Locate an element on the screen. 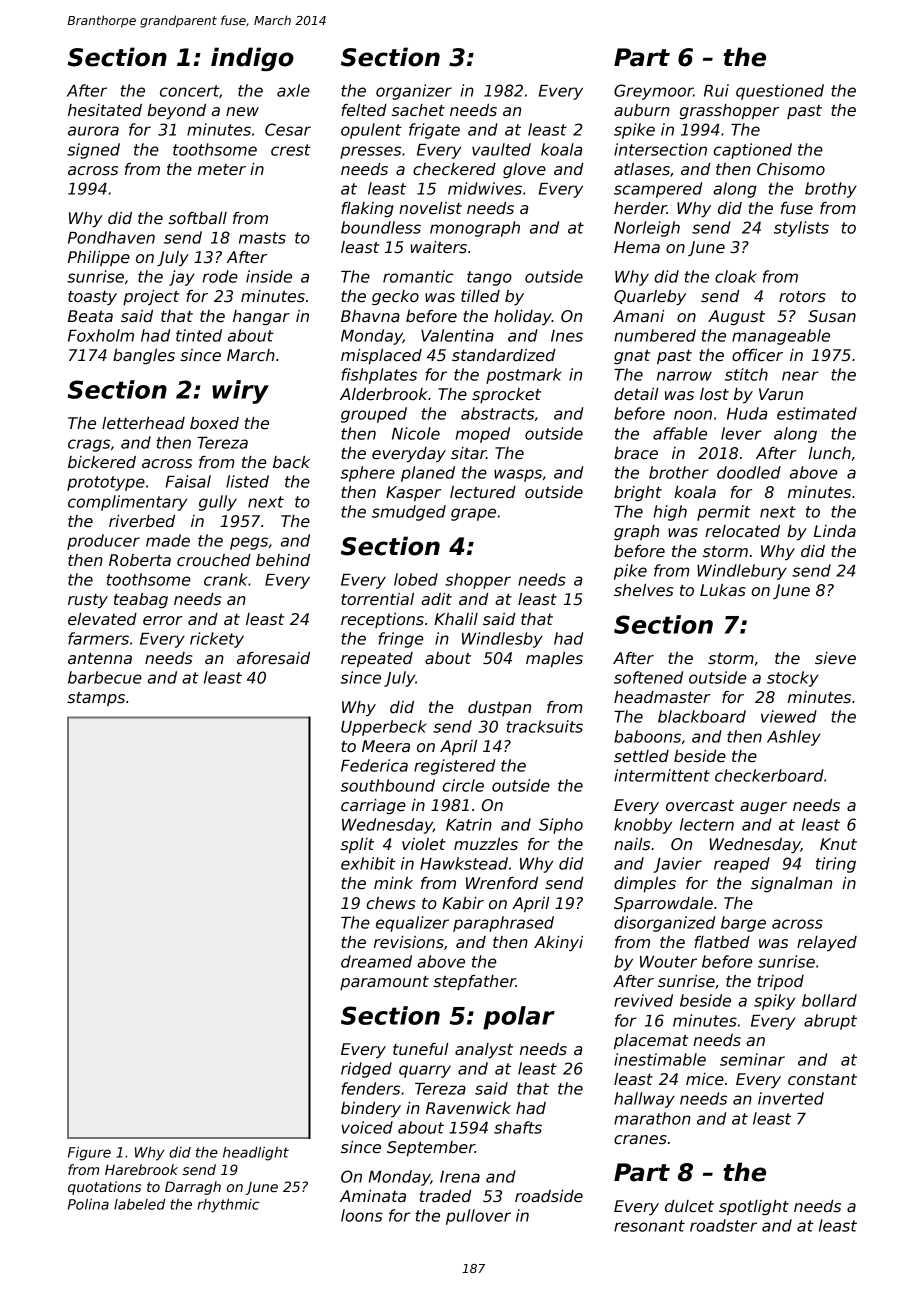 Image resolution: width=924 pixels, height=1308 pixels. organizer is located at coordinates (414, 92).
